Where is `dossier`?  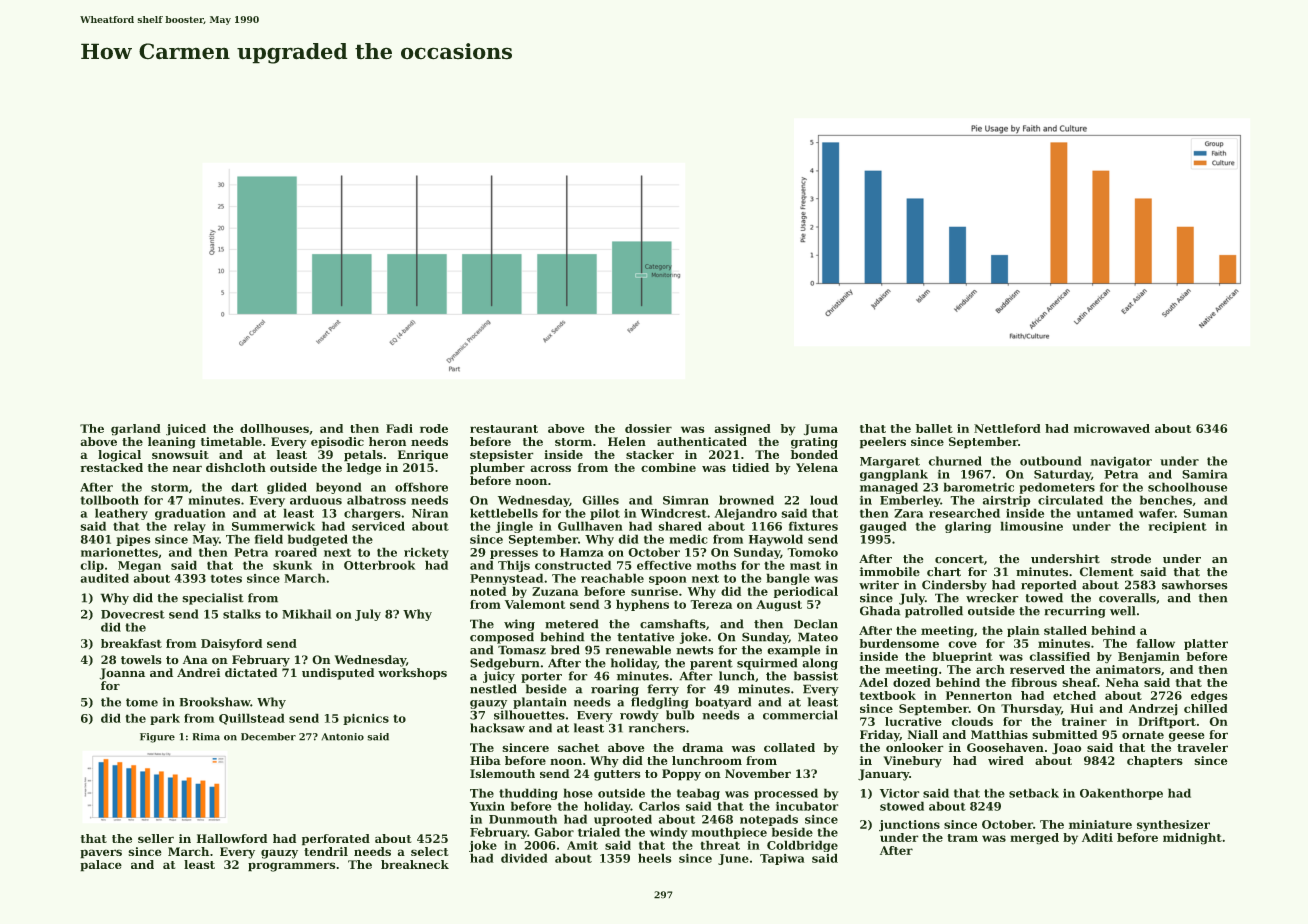
dossier is located at coordinates (648, 428).
